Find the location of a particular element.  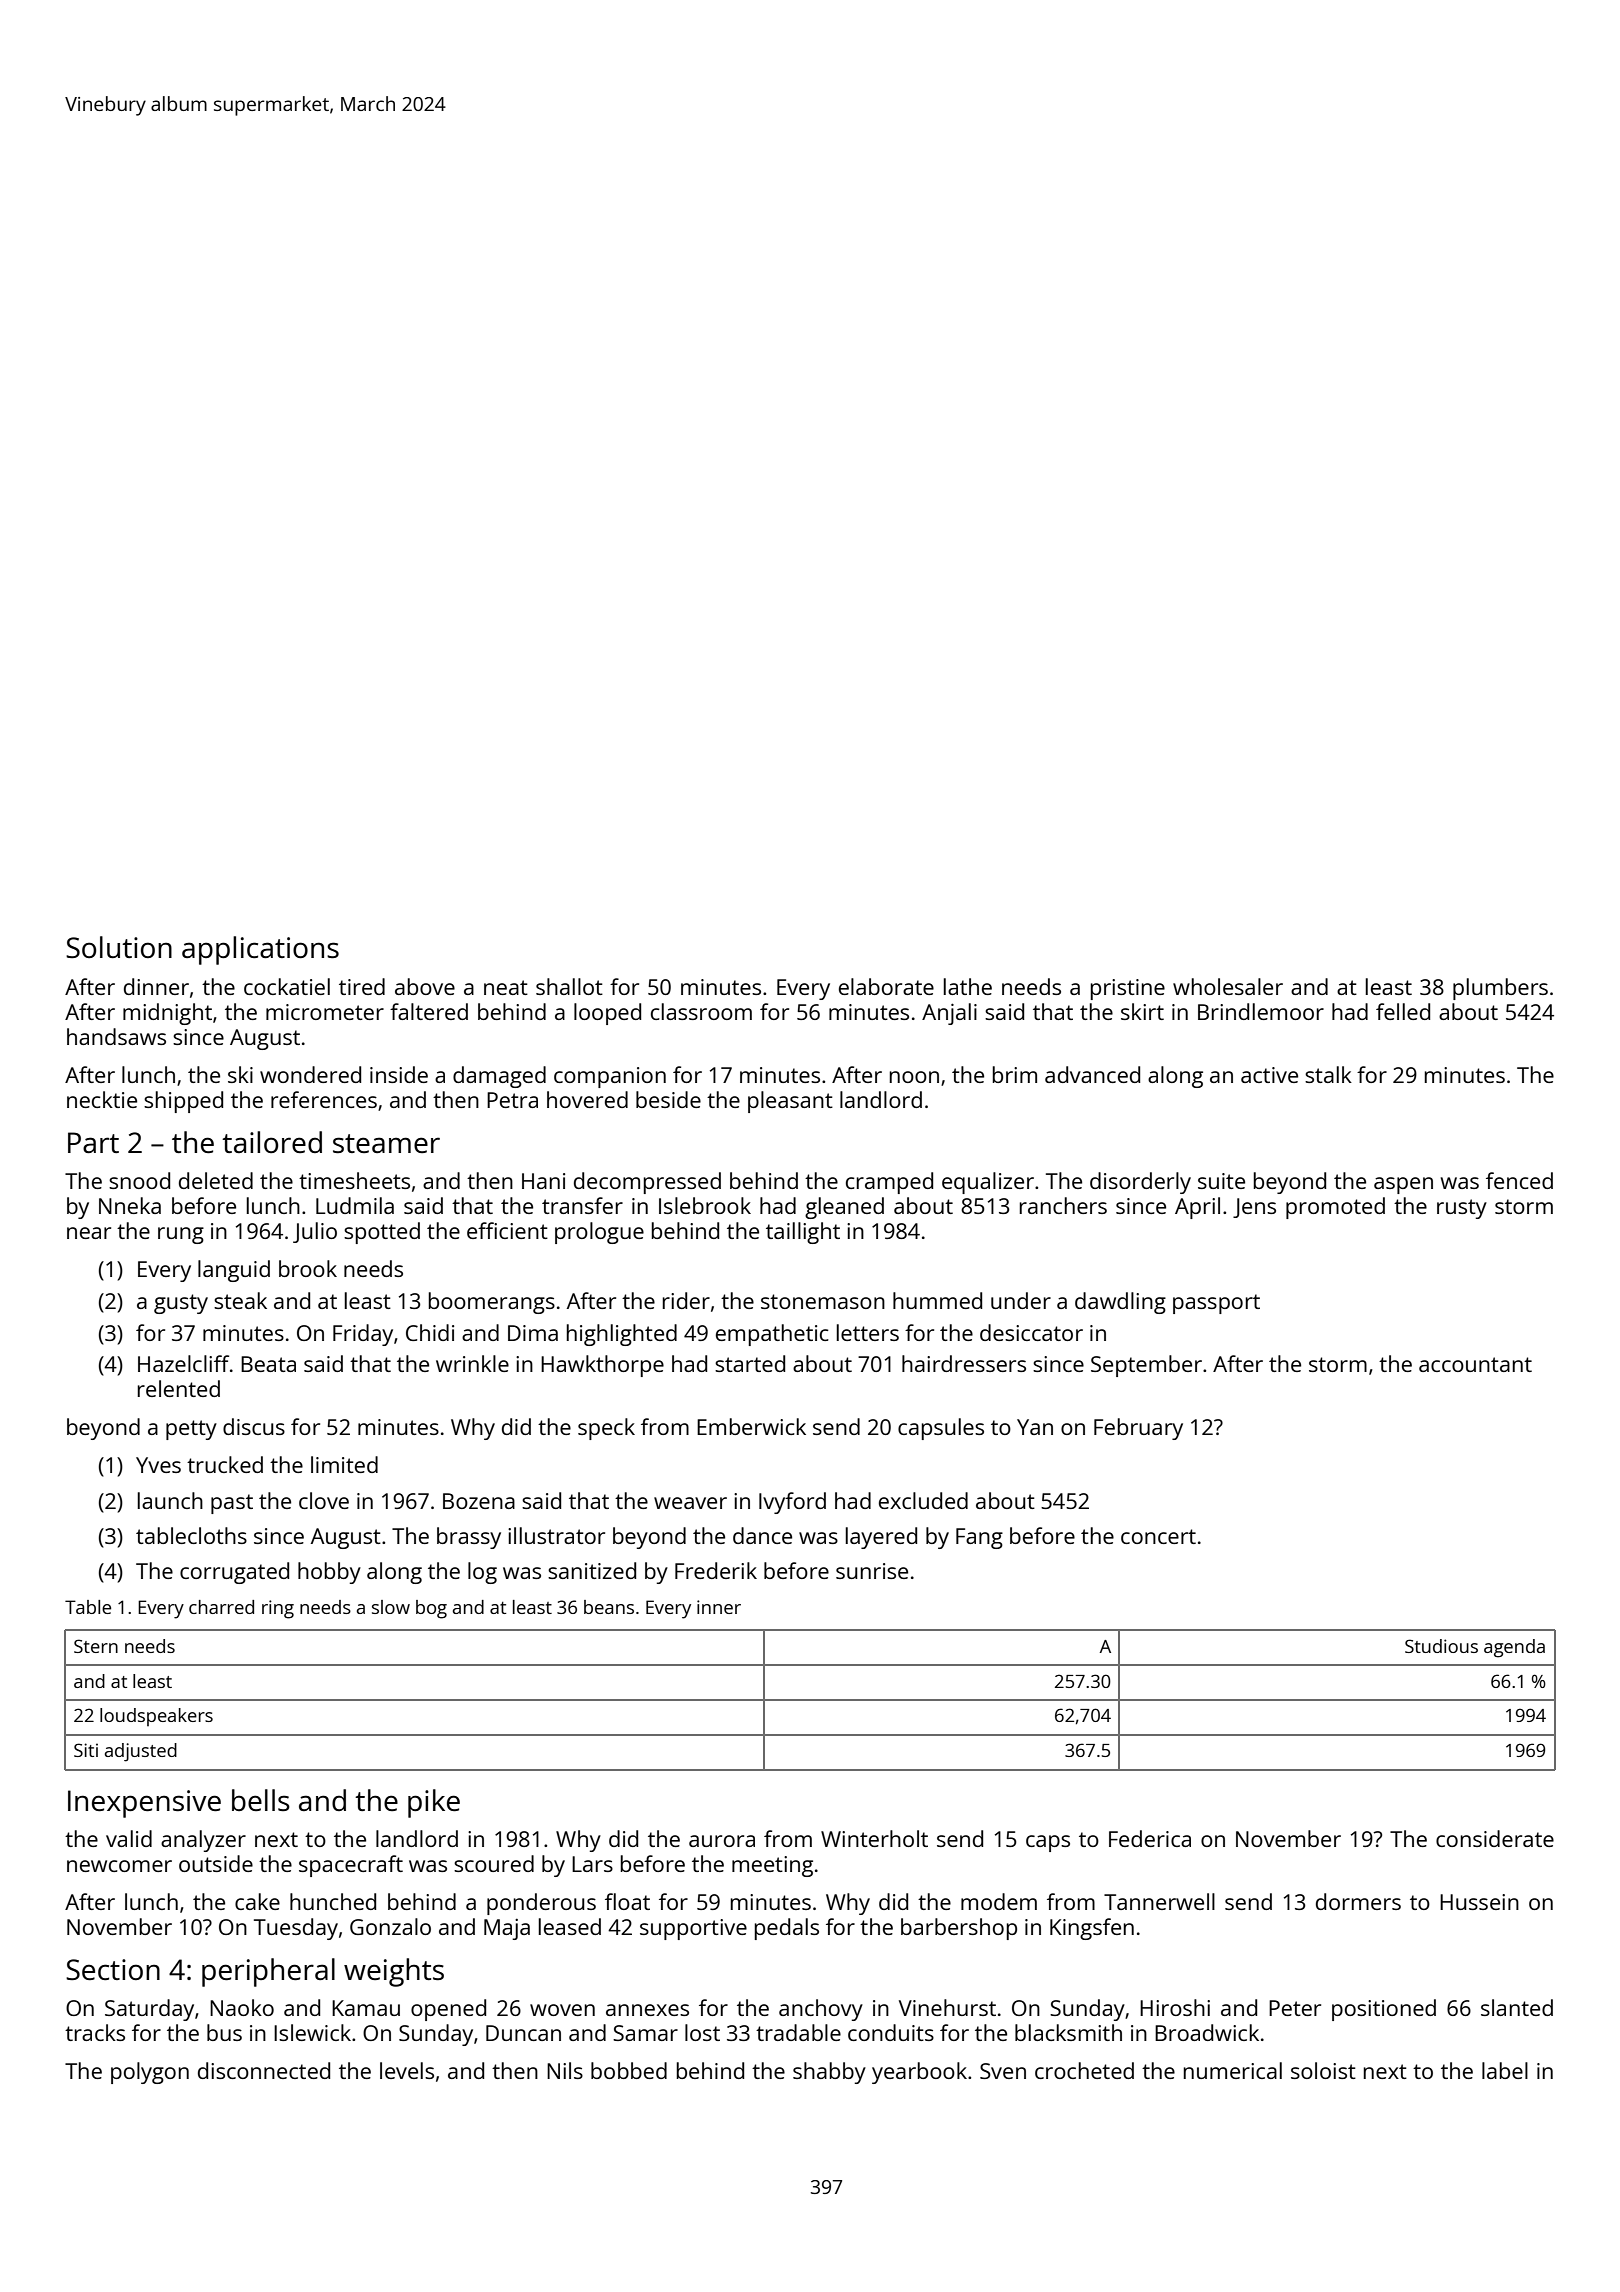

September is located at coordinates (1146, 1366).
